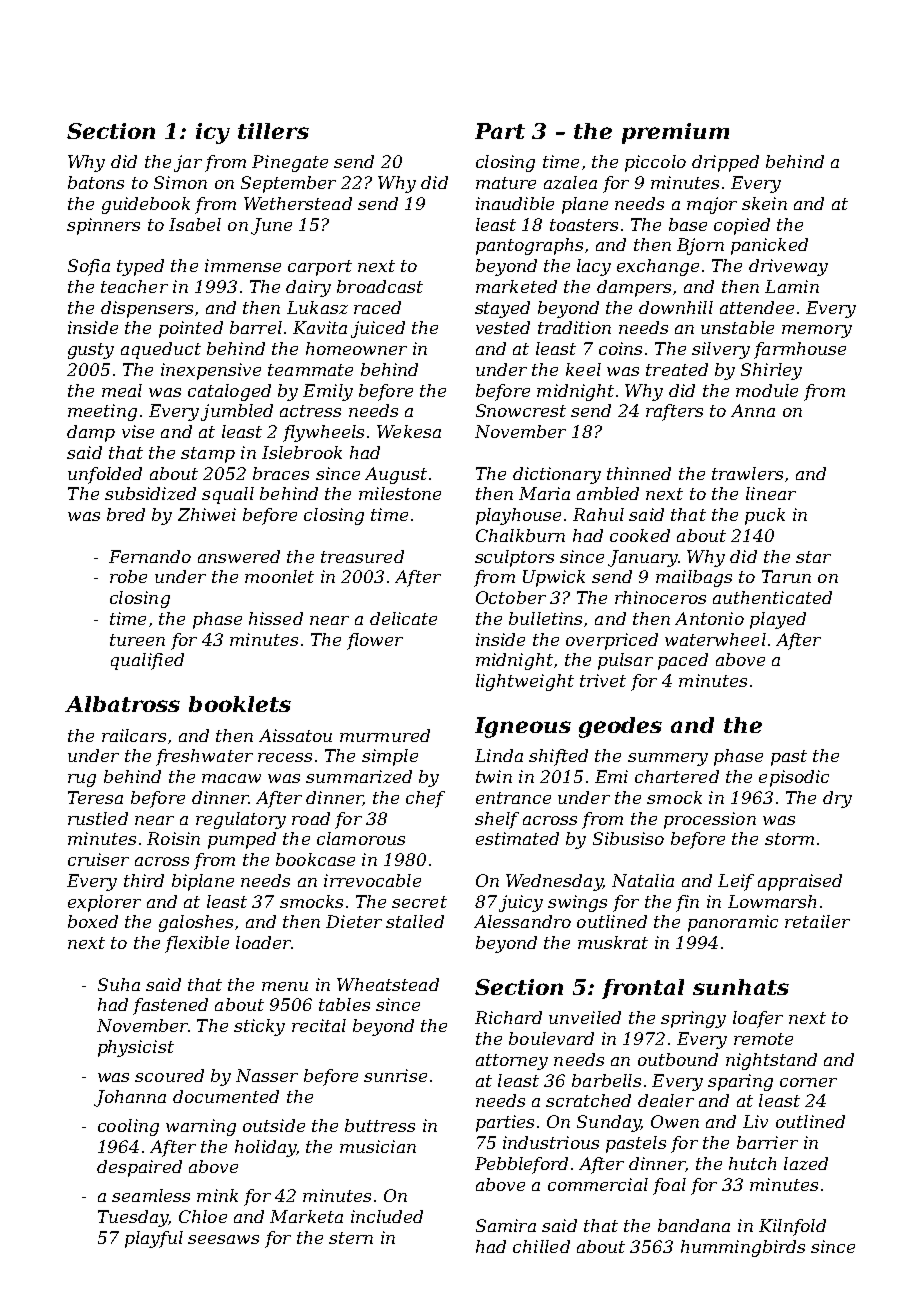 Image resolution: width=924 pixels, height=1314 pixels. I want to click on treasured, so click(362, 556).
